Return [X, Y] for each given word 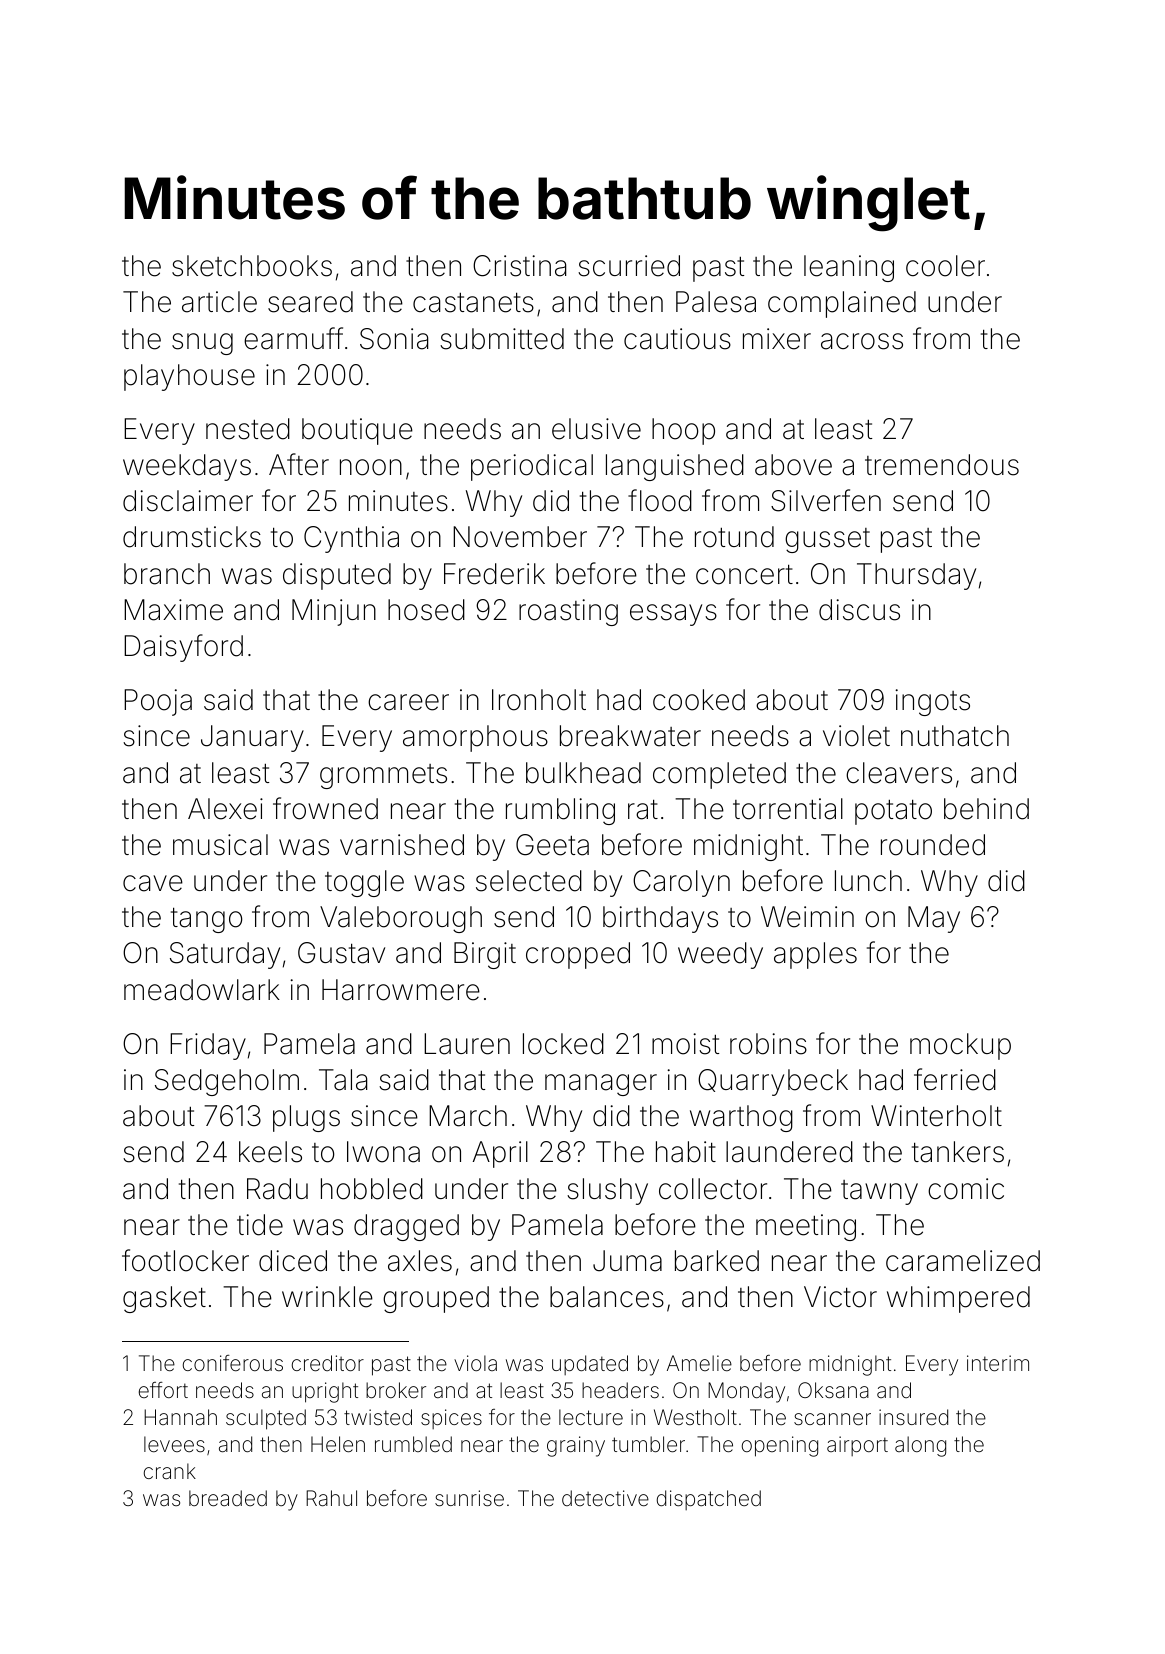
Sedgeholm [227, 1082]
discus [859, 610]
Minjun [334, 612]
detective [605, 1498]
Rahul [331, 1498]
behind [986, 809]
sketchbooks [252, 266]
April [500, 1154]
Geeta [552, 845]
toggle [364, 883]
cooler [945, 266]
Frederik [494, 574]
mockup [960, 1046]
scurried [629, 266]
